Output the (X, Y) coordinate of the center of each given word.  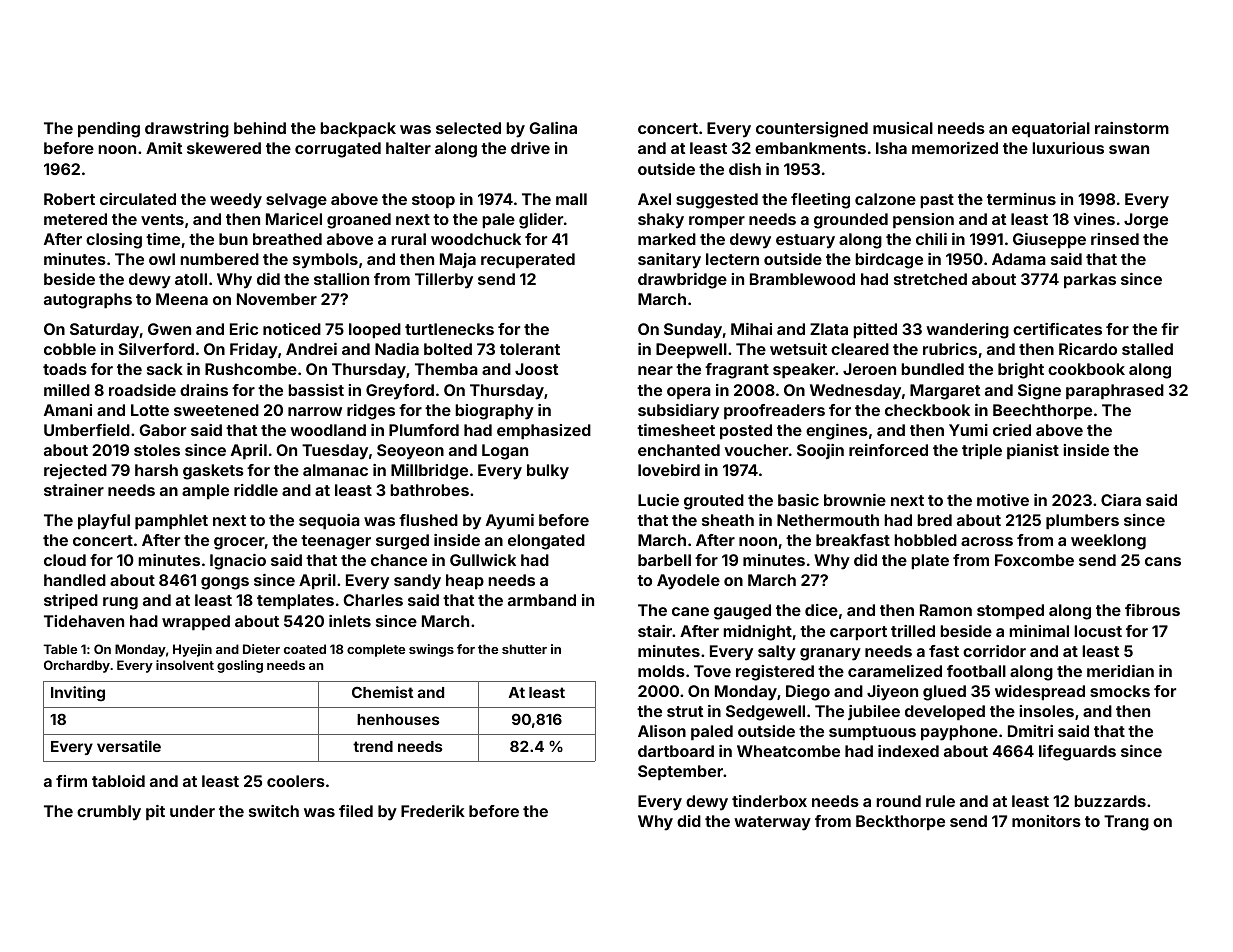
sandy (417, 582)
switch (274, 811)
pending (109, 130)
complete (376, 650)
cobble (70, 349)
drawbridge (682, 281)
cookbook (1086, 369)
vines (1094, 219)
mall (571, 199)
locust (1098, 631)
